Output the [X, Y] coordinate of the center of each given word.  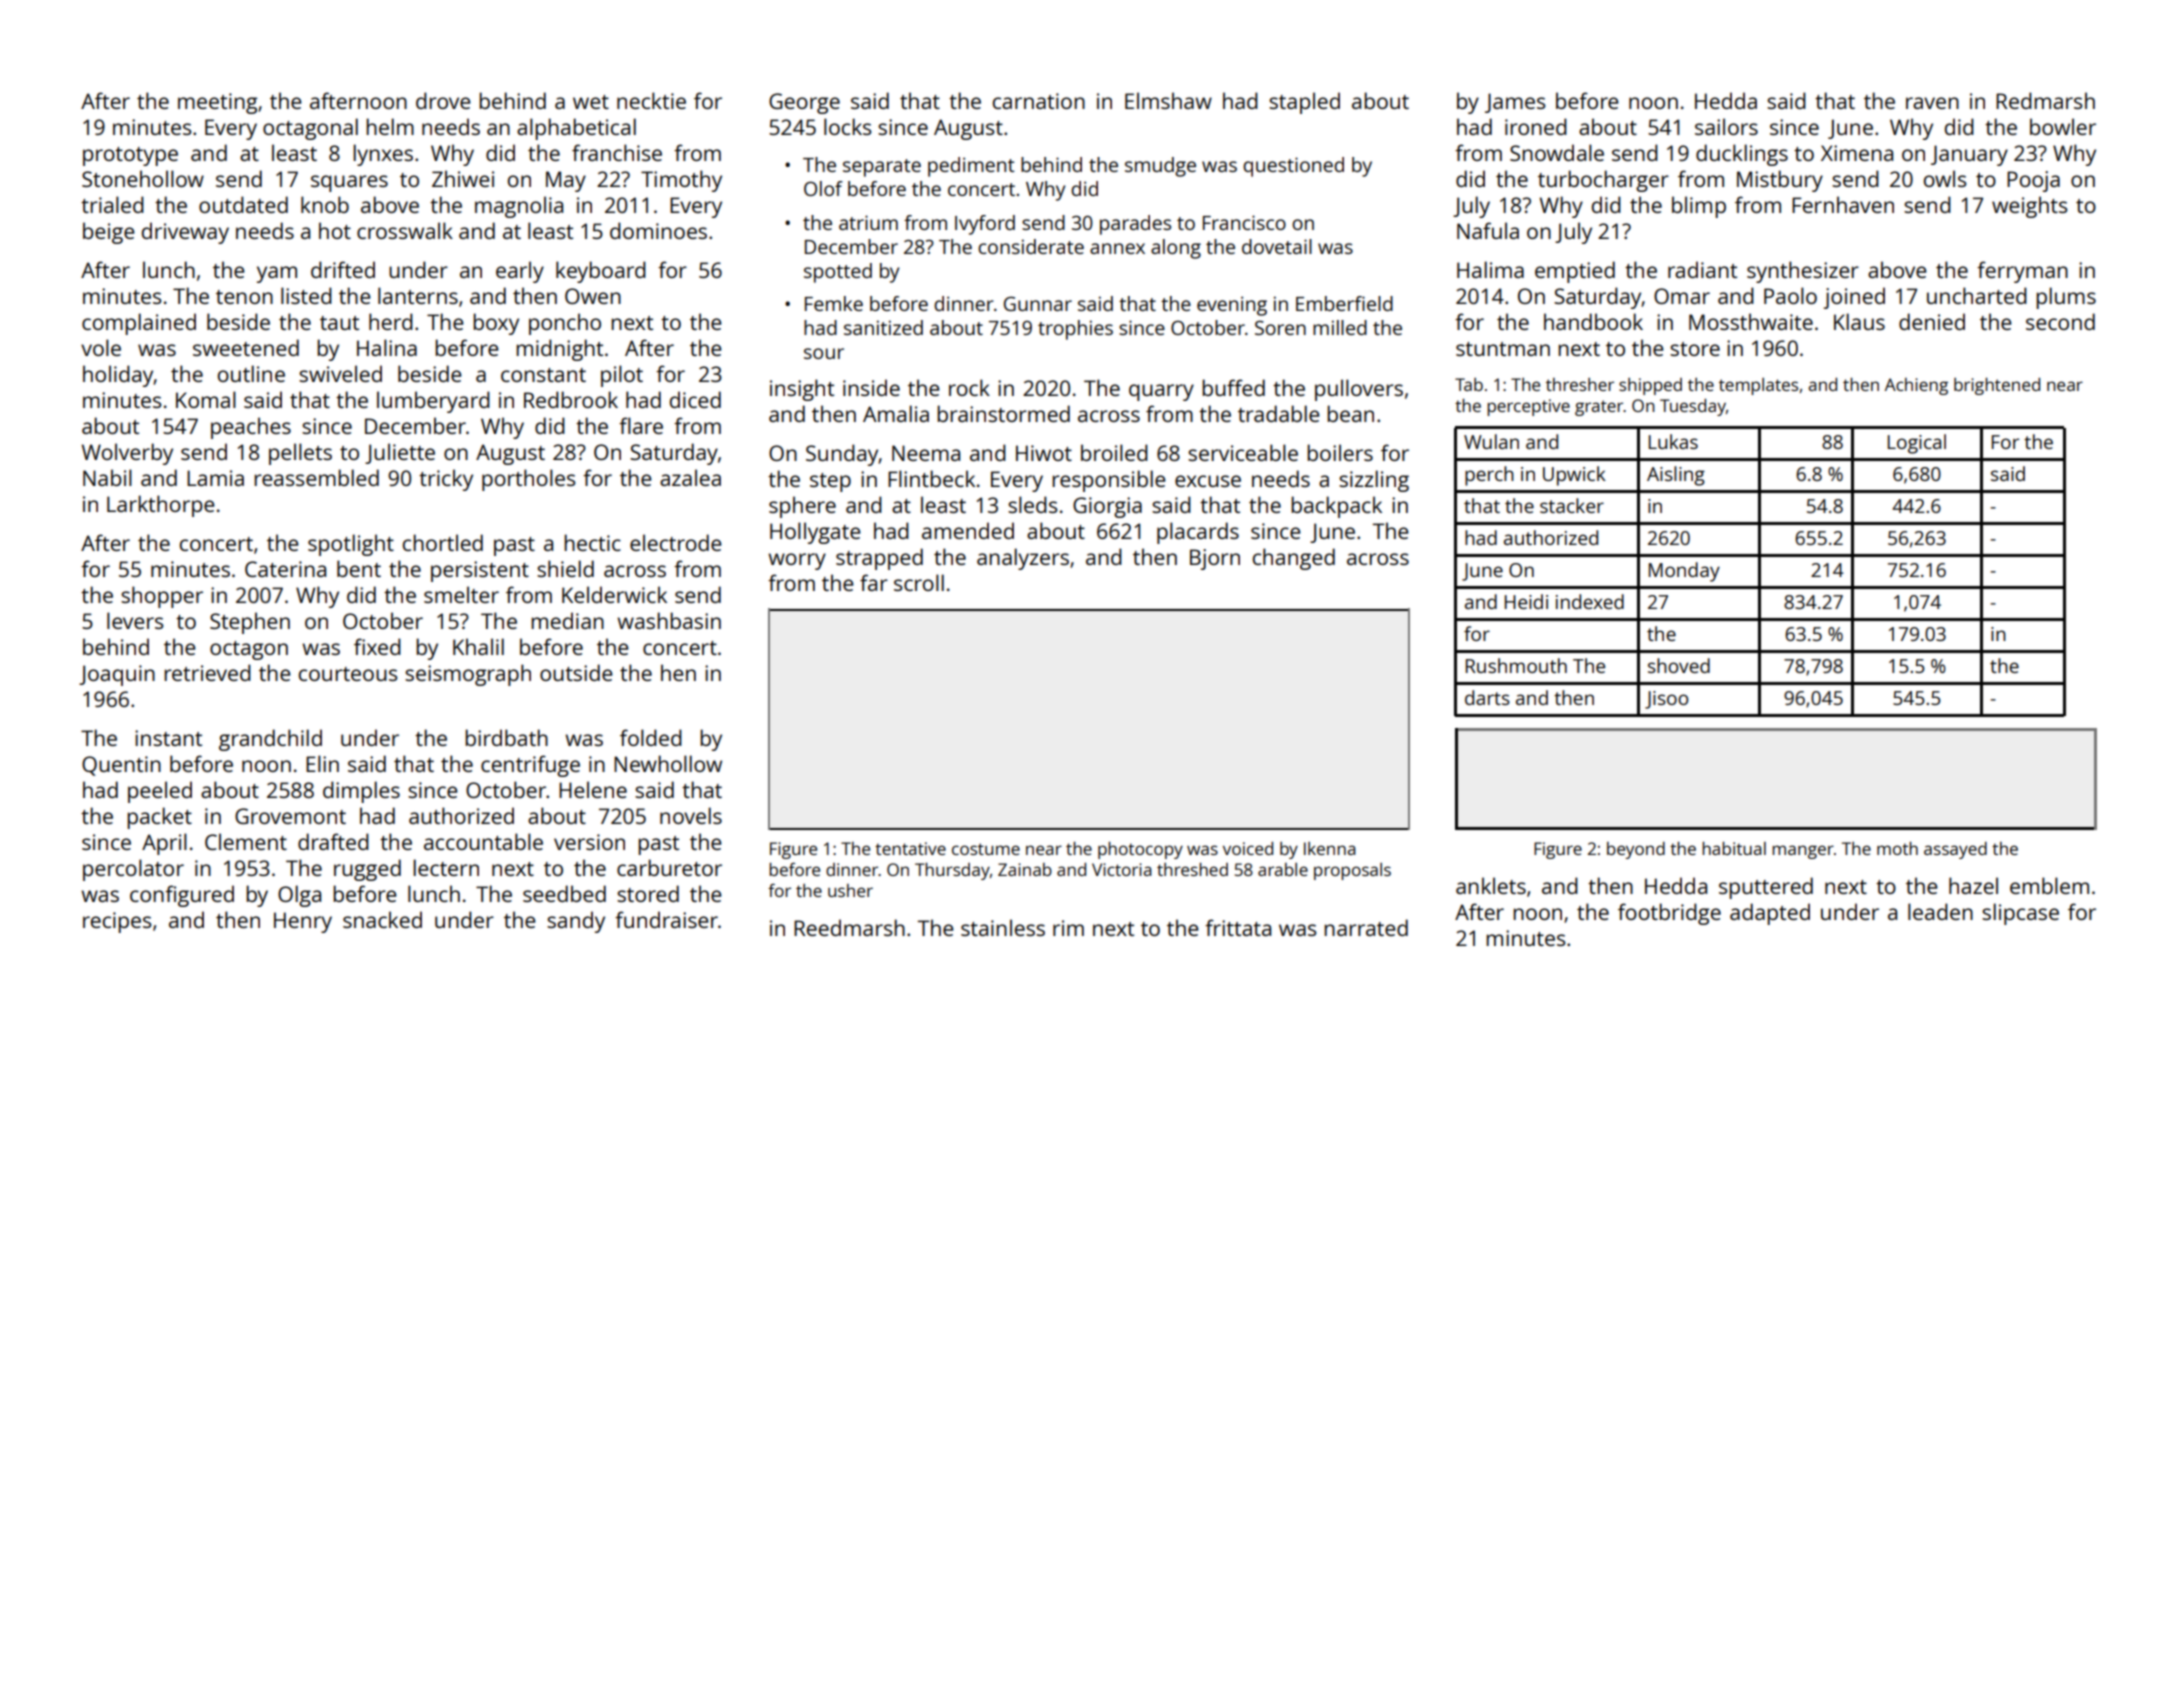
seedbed [564, 893]
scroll [919, 582]
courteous [348, 674]
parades [1135, 225]
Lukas [1673, 441]
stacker [1572, 505]
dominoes [658, 230]
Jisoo [1666, 700]
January [1969, 155]
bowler [2063, 126]
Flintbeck [931, 478]
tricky [446, 480]
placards [1198, 533]
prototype [130, 156]
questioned [1293, 167]
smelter [461, 594]
